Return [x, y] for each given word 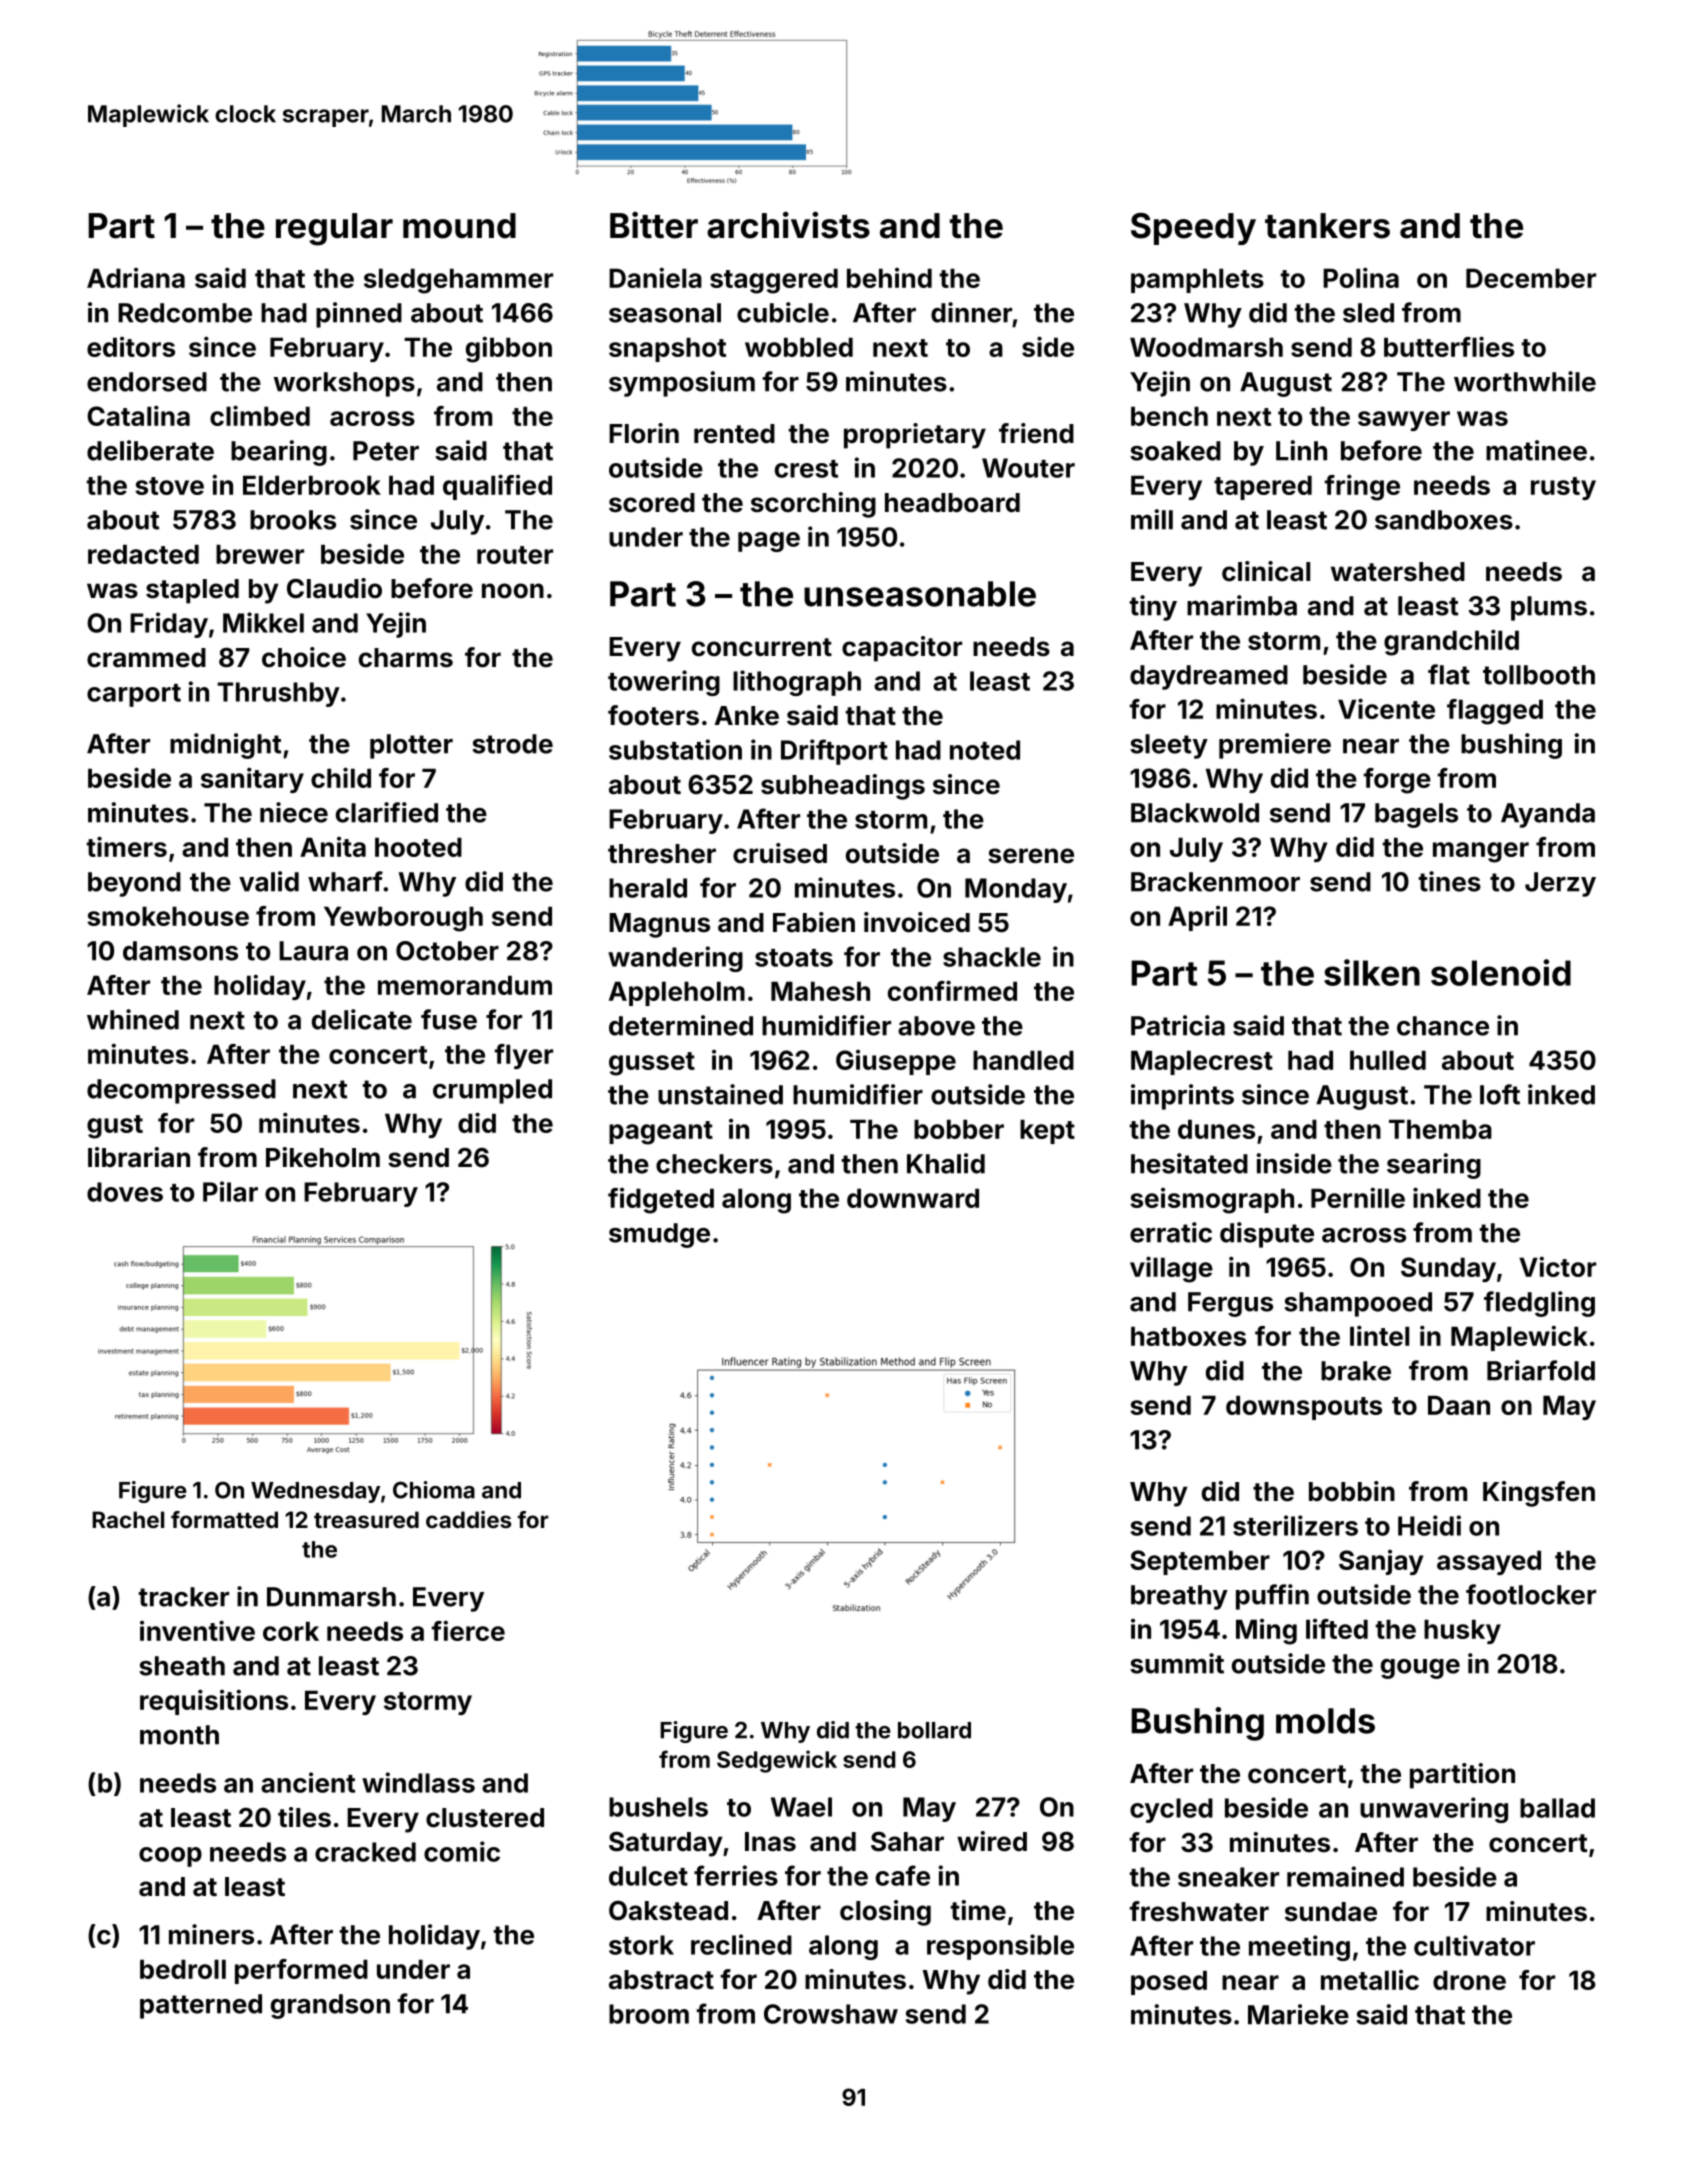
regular [334, 229]
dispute [1267, 1235]
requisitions [214, 1702]
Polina [1361, 277]
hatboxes [1188, 1336]
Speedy [1193, 229]
